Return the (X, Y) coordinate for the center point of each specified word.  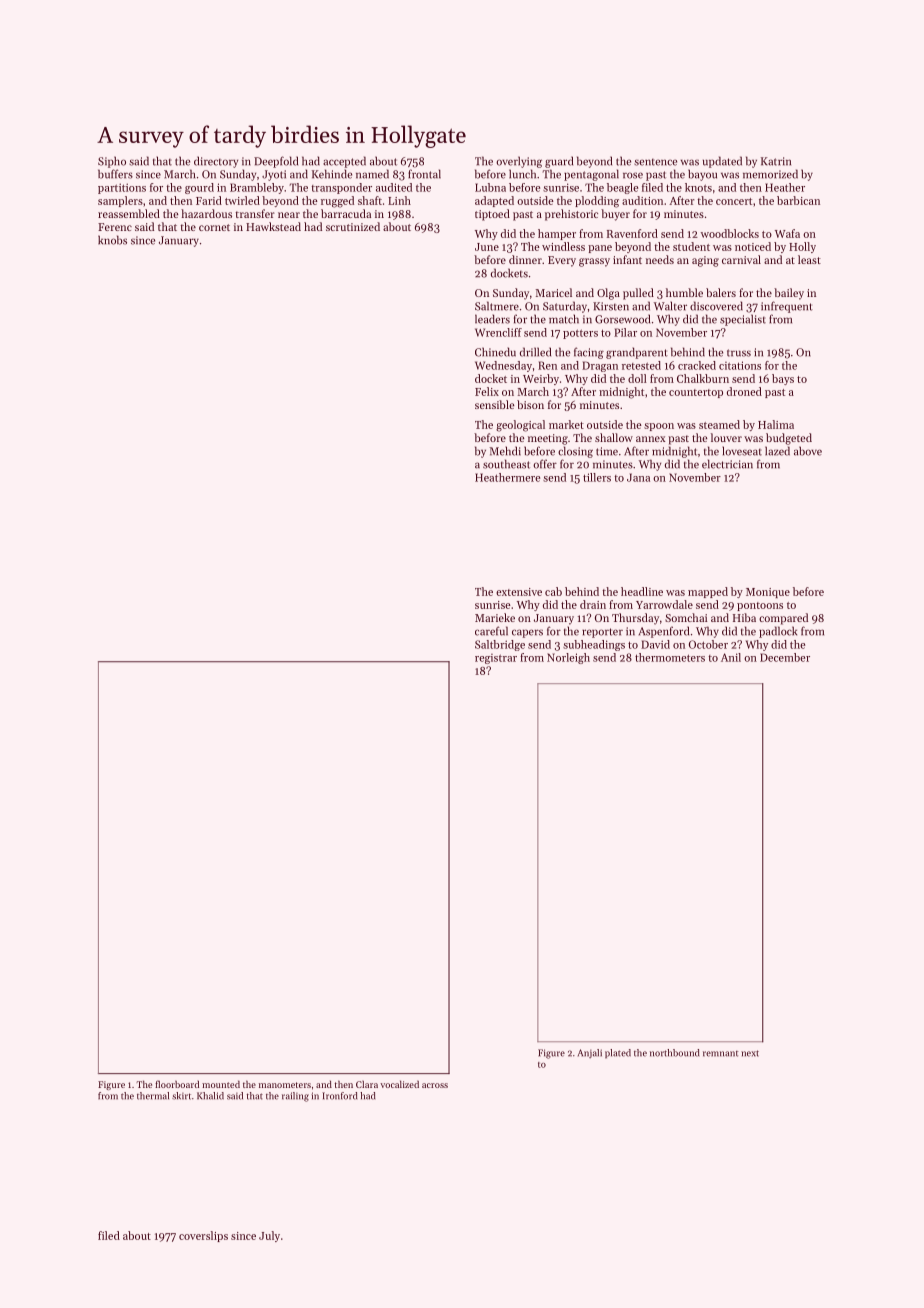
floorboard (177, 1084)
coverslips (203, 1236)
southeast (506, 464)
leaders (492, 319)
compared (783, 619)
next (750, 1053)
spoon (659, 427)
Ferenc (115, 227)
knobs (112, 240)
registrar (496, 659)
